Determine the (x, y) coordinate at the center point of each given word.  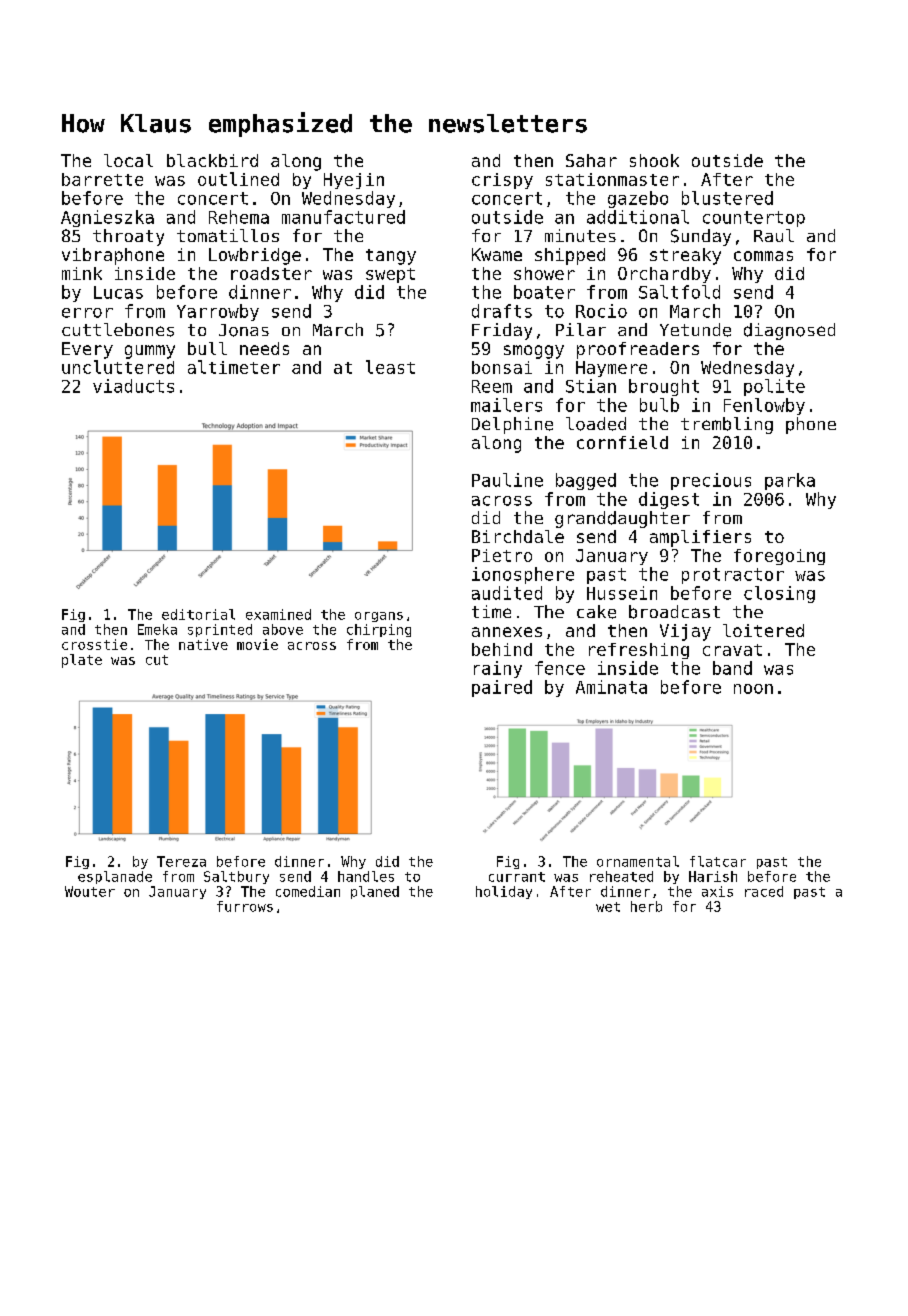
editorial (198, 614)
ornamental (638, 861)
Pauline (507, 480)
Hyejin (354, 181)
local (128, 160)
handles (366, 876)
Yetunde (695, 330)
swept (390, 275)
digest (669, 500)
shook (654, 160)
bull (207, 348)
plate (82, 661)
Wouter (90, 891)
